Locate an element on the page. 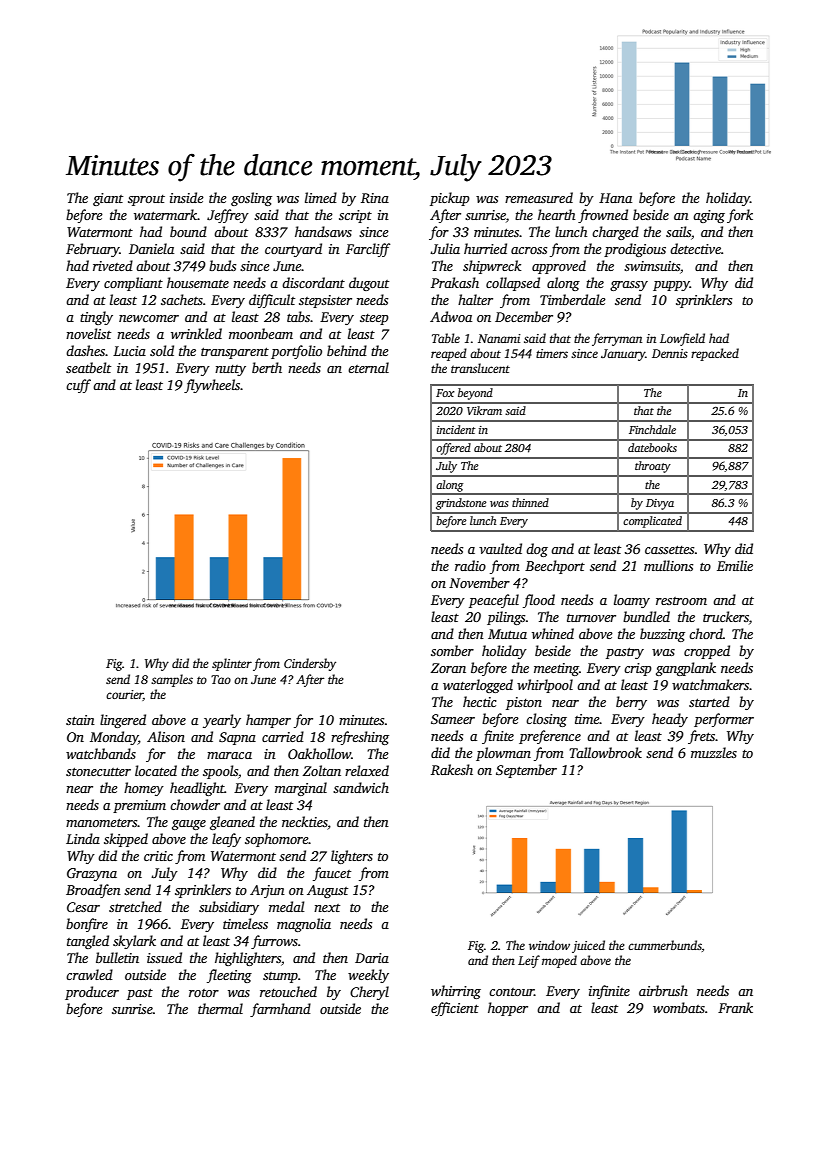  Cindersby is located at coordinates (310, 664).
